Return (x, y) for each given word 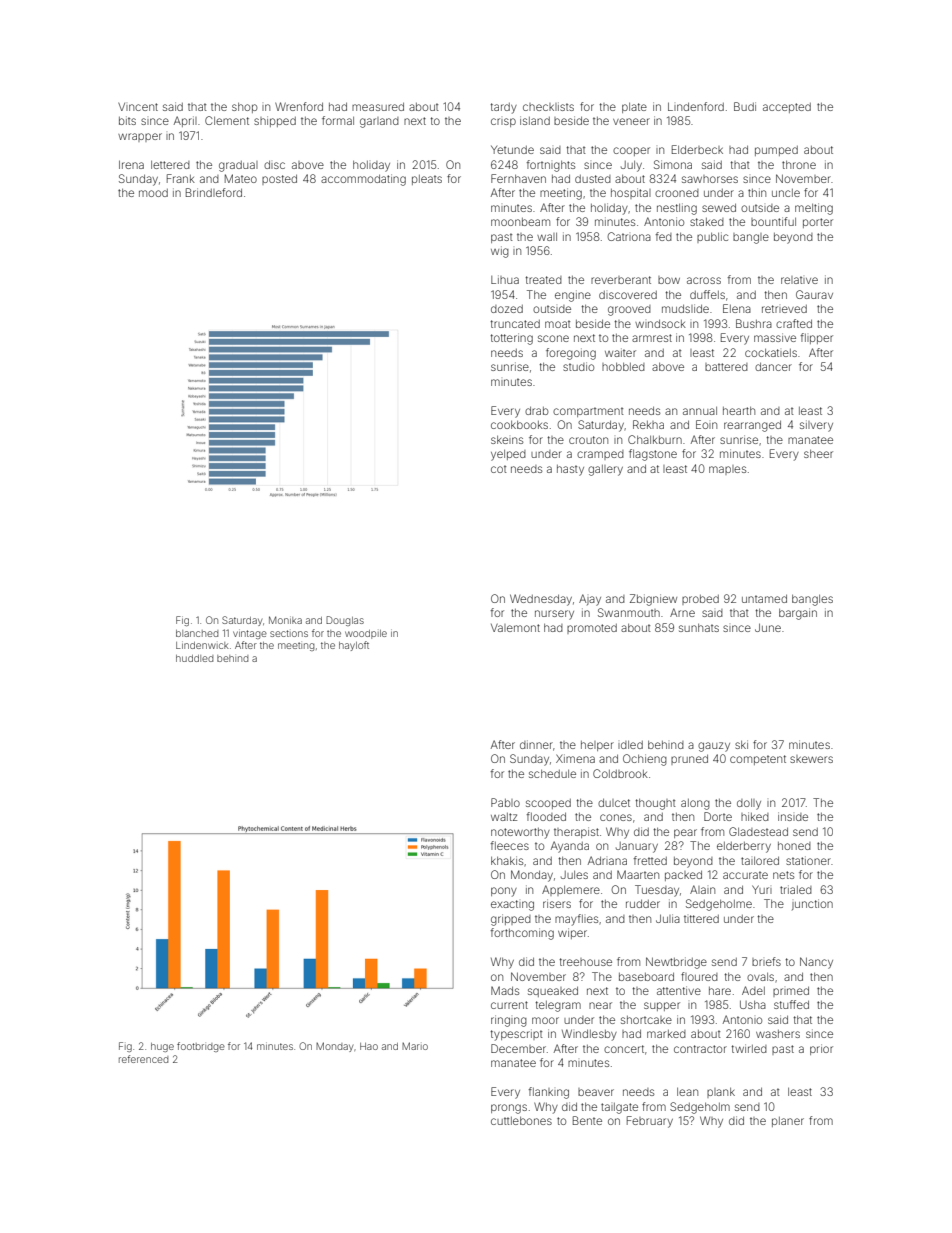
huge (162, 1047)
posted (279, 180)
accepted (787, 108)
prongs (509, 1109)
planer (788, 1122)
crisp (503, 122)
